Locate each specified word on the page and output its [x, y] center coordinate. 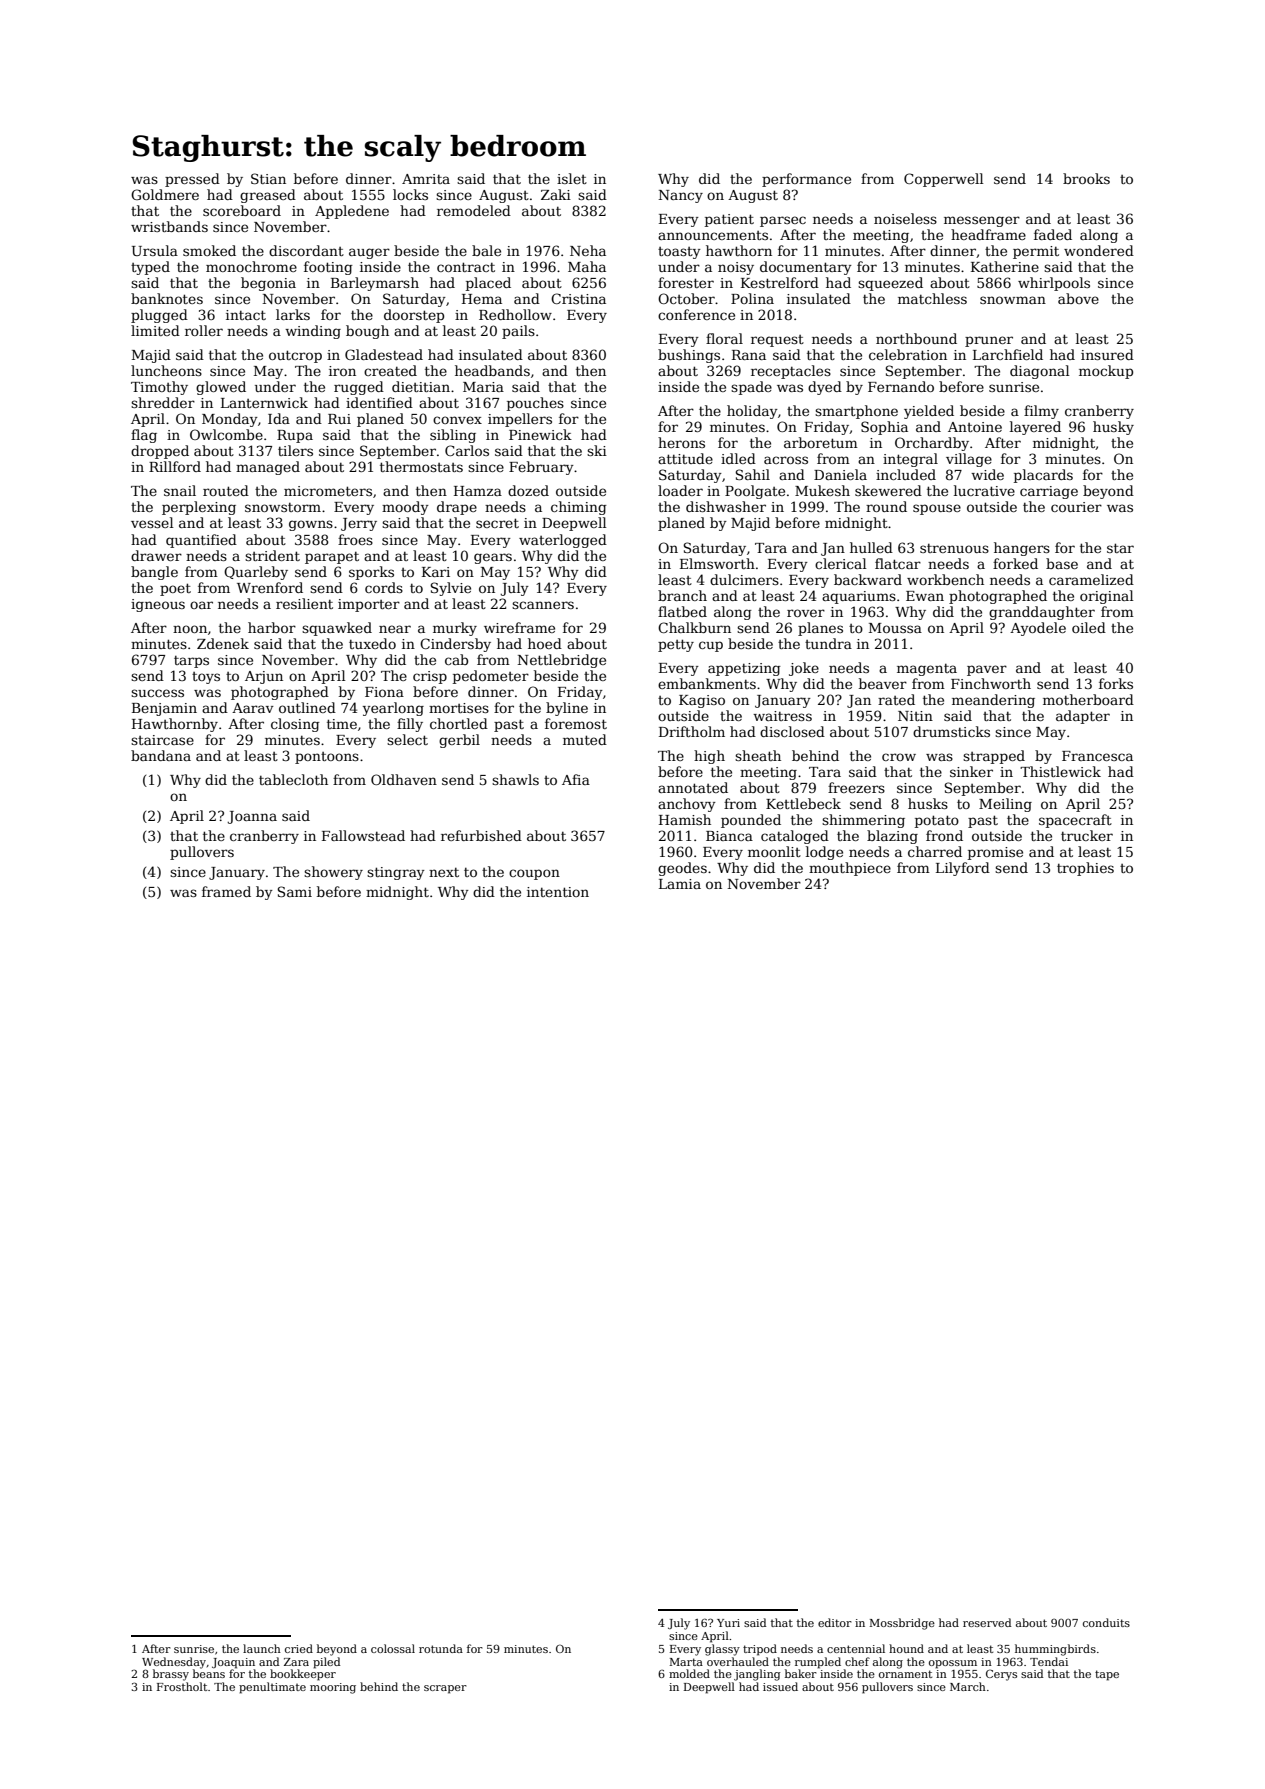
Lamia [680, 884]
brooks [1086, 178]
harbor [272, 627]
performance [806, 180]
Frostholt [182, 1686]
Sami [294, 891]
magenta [927, 670]
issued [780, 1686]
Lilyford [963, 869]
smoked [209, 250]
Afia [576, 779]
